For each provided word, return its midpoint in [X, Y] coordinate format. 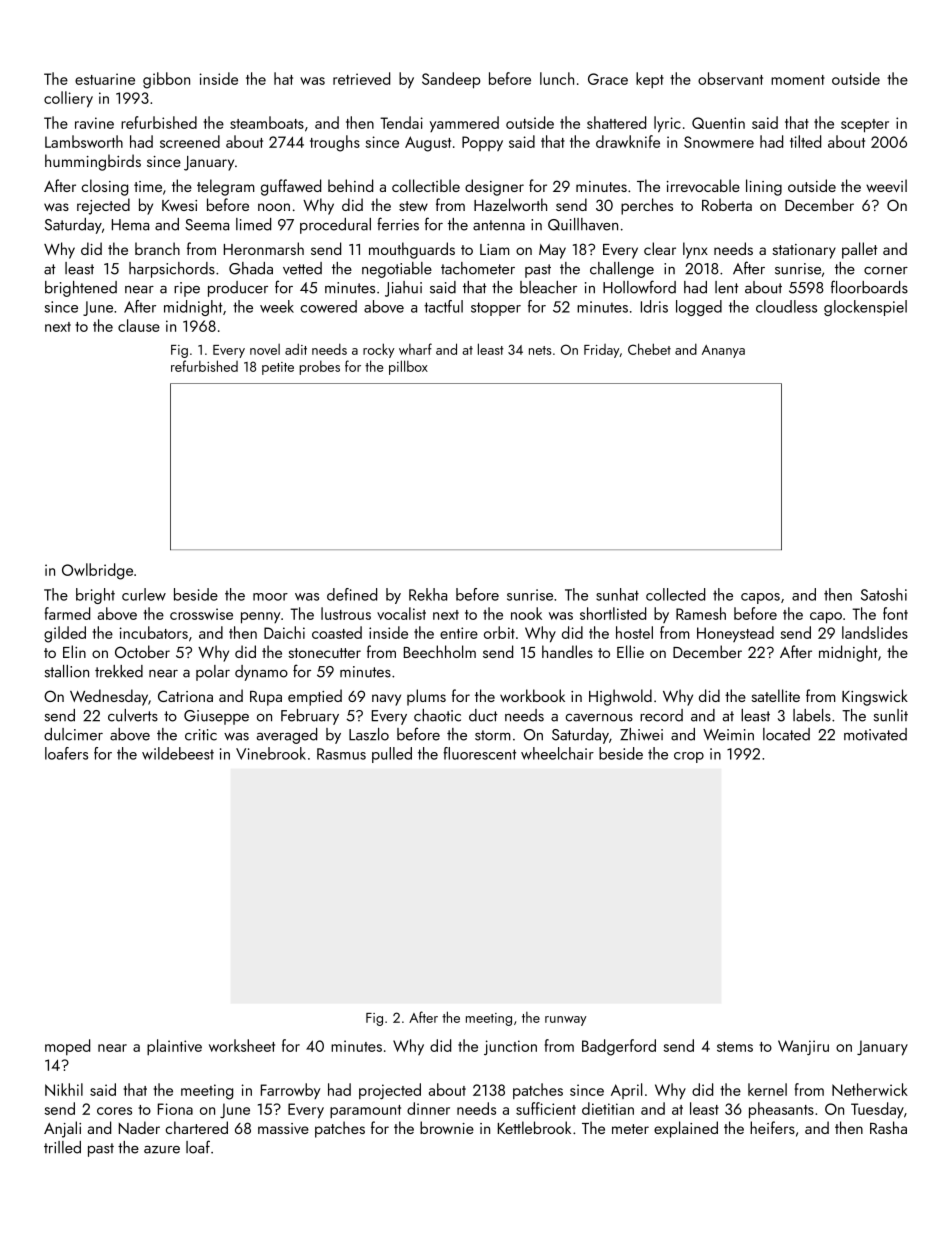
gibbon [166, 80]
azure [162, 1150]
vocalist [401, 613]
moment [798, 80]
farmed [67, 613]
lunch [557, 78]
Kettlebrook [534, 1127]
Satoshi [884, 594]
